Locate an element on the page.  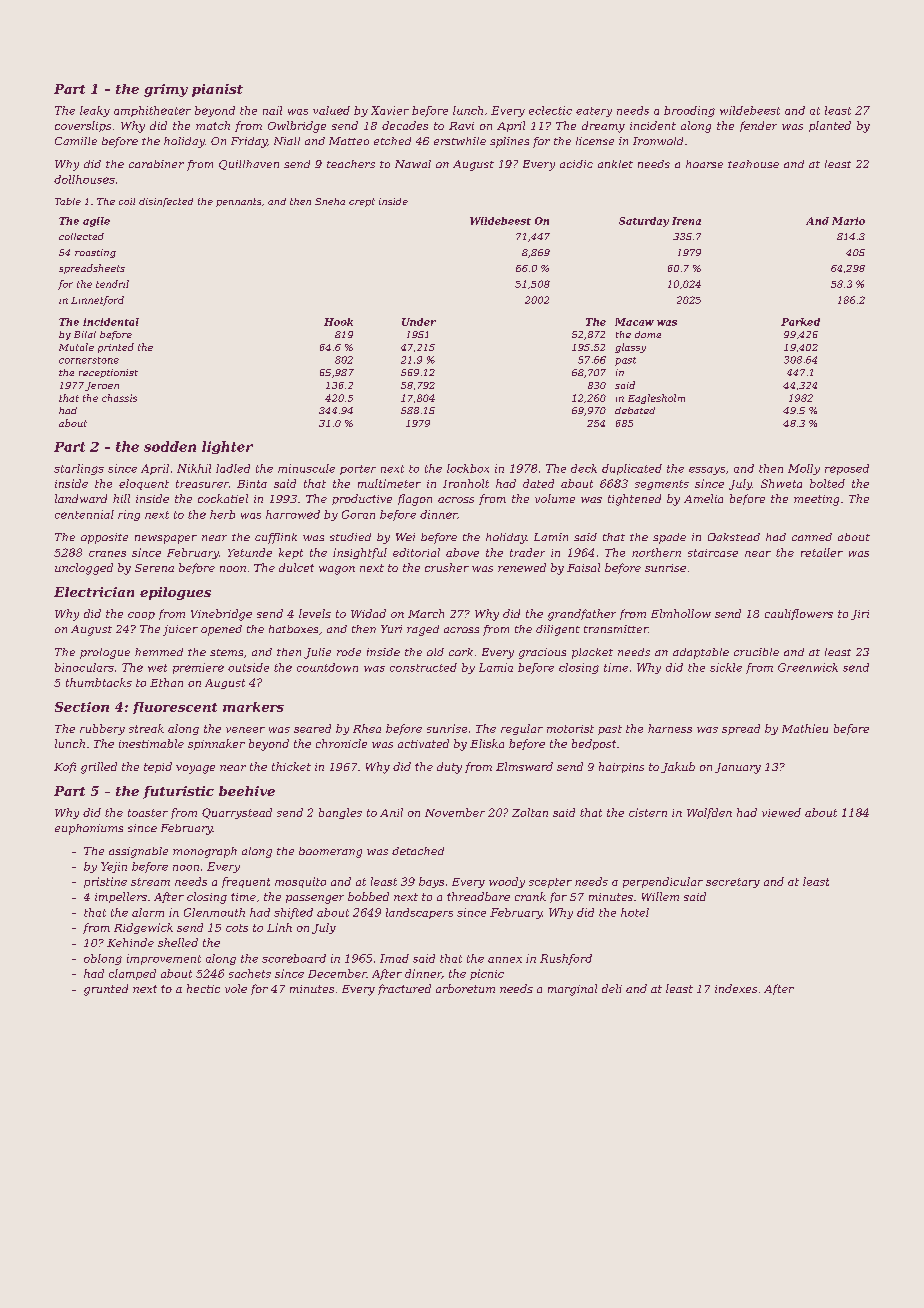
Mutale is located at coordinates (76, 347).
